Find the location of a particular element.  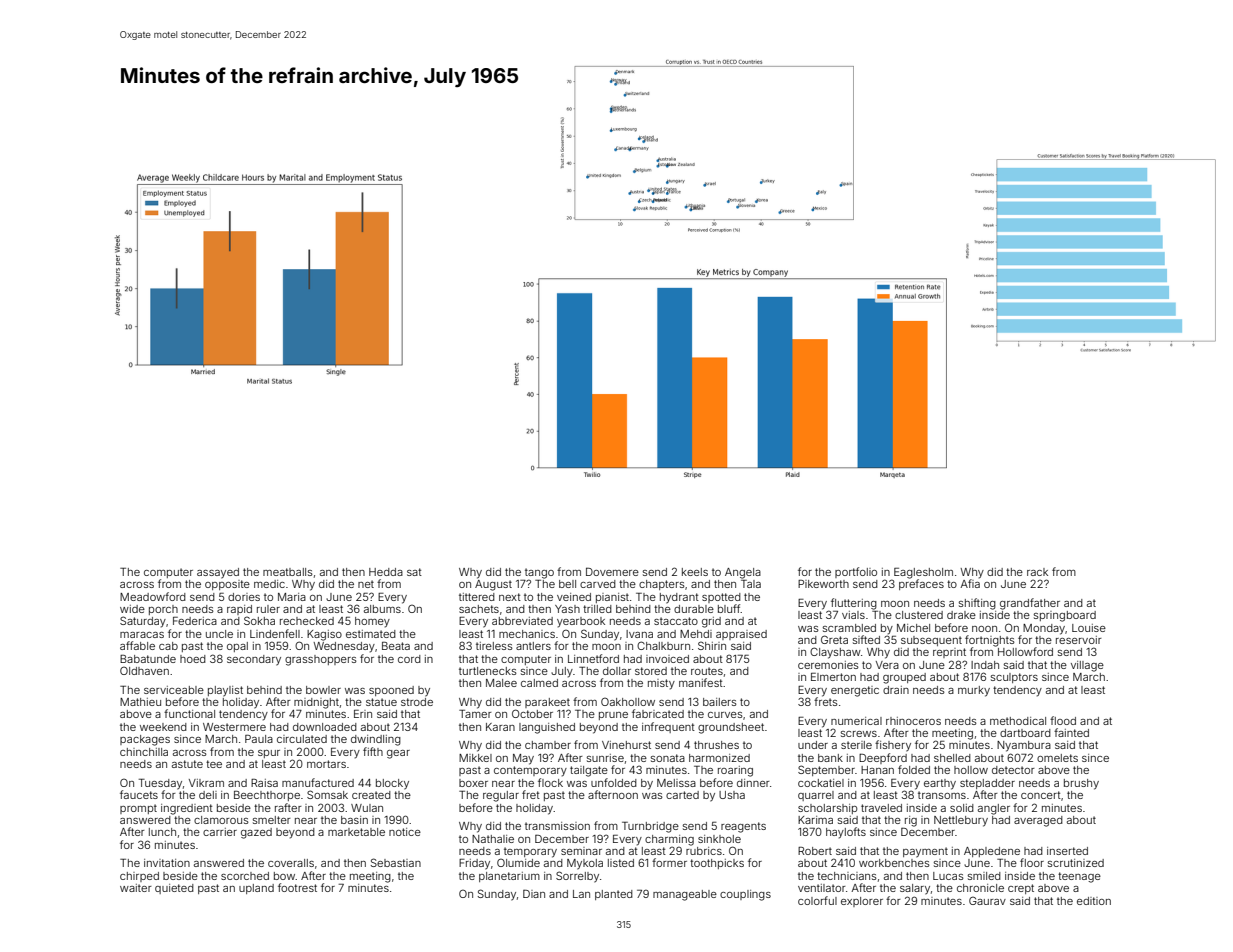

invitation is located at coordinates (167, 863).
